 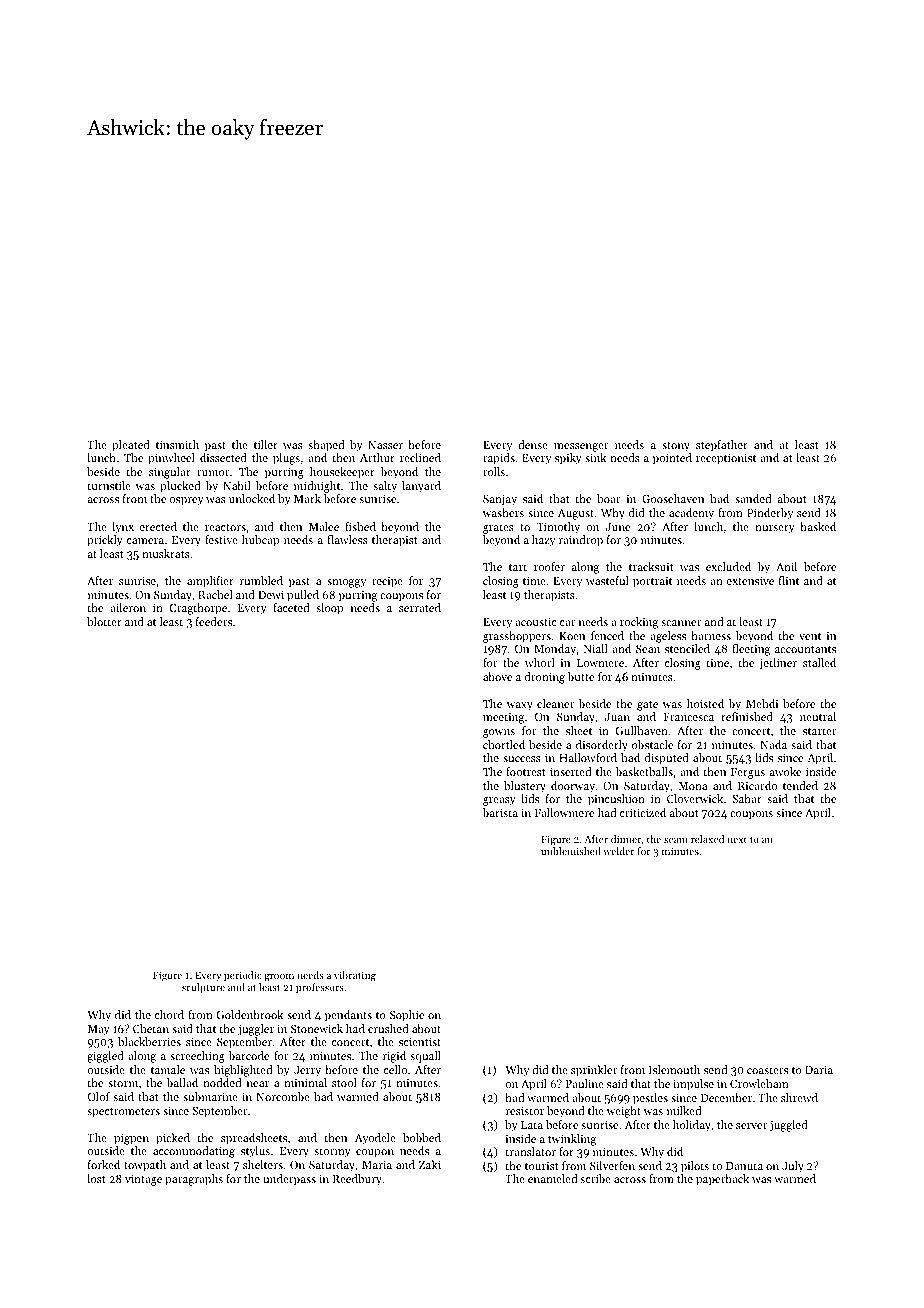 I want to click on sculpture, so click(x=203, y=988).
